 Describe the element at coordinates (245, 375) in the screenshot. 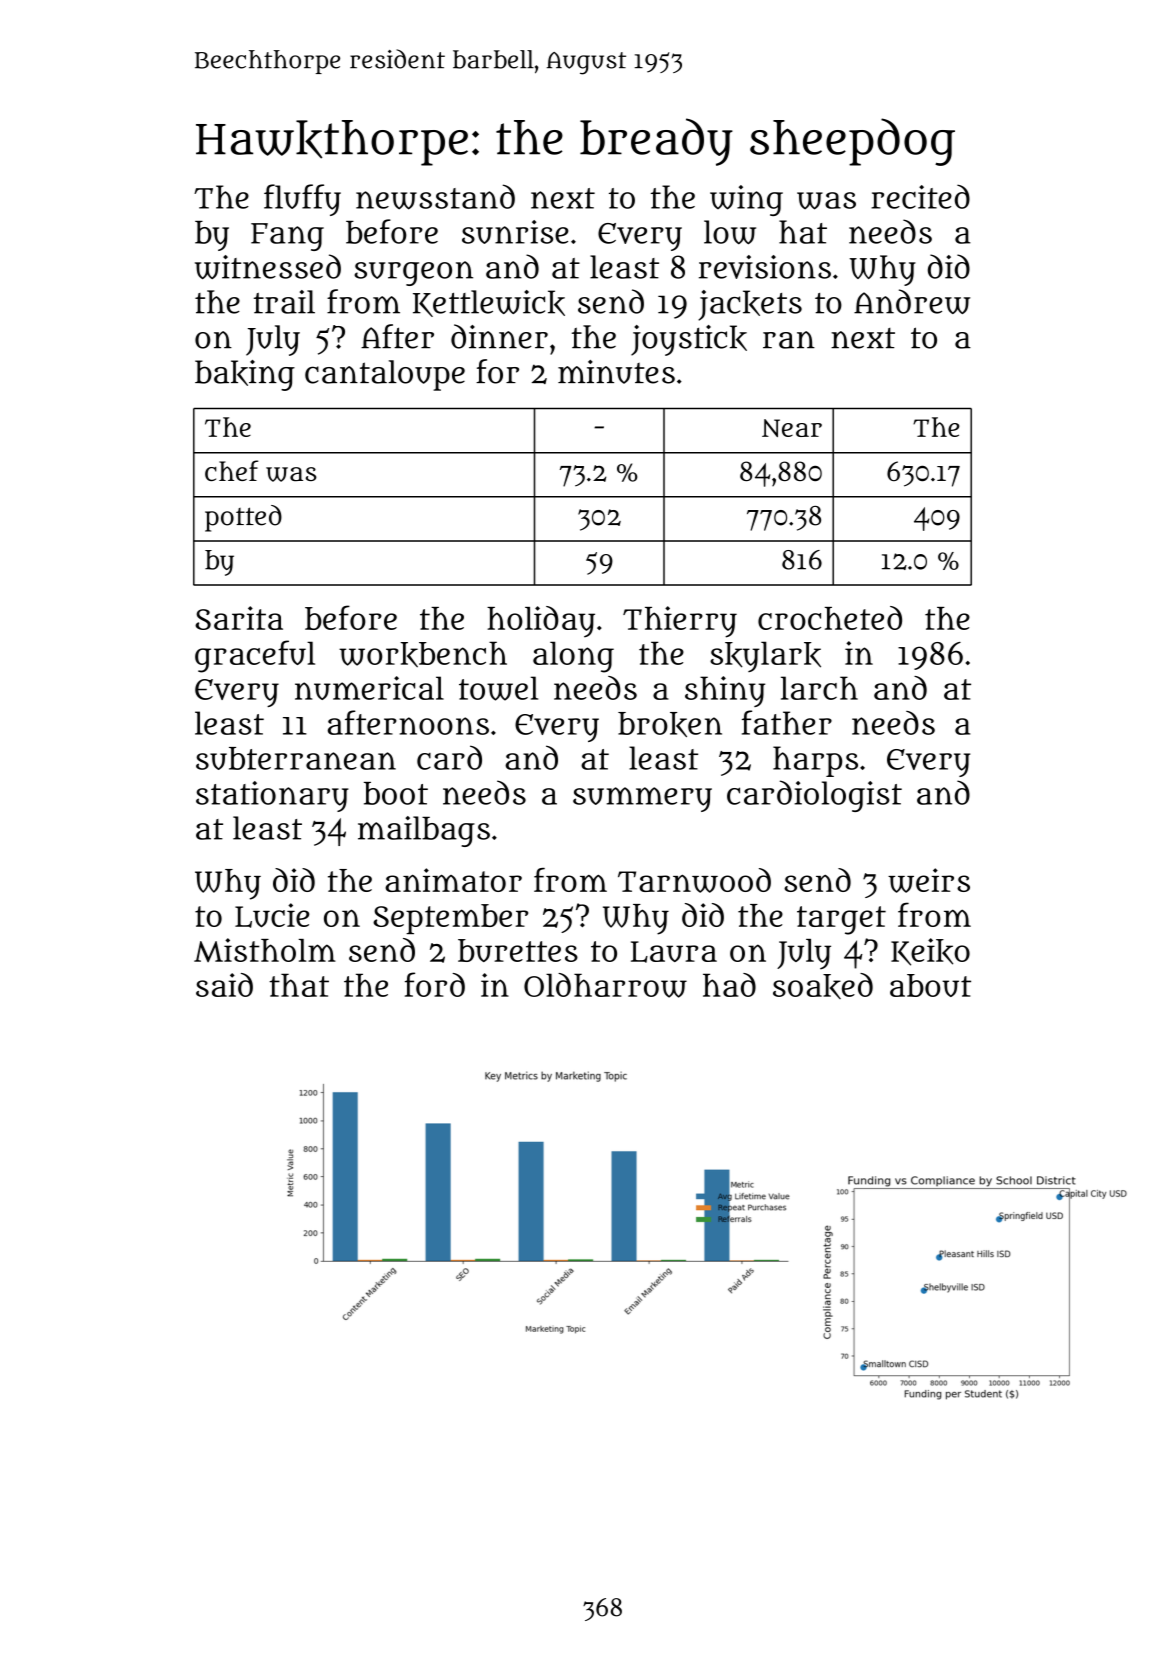

I see `baking` at that location.
